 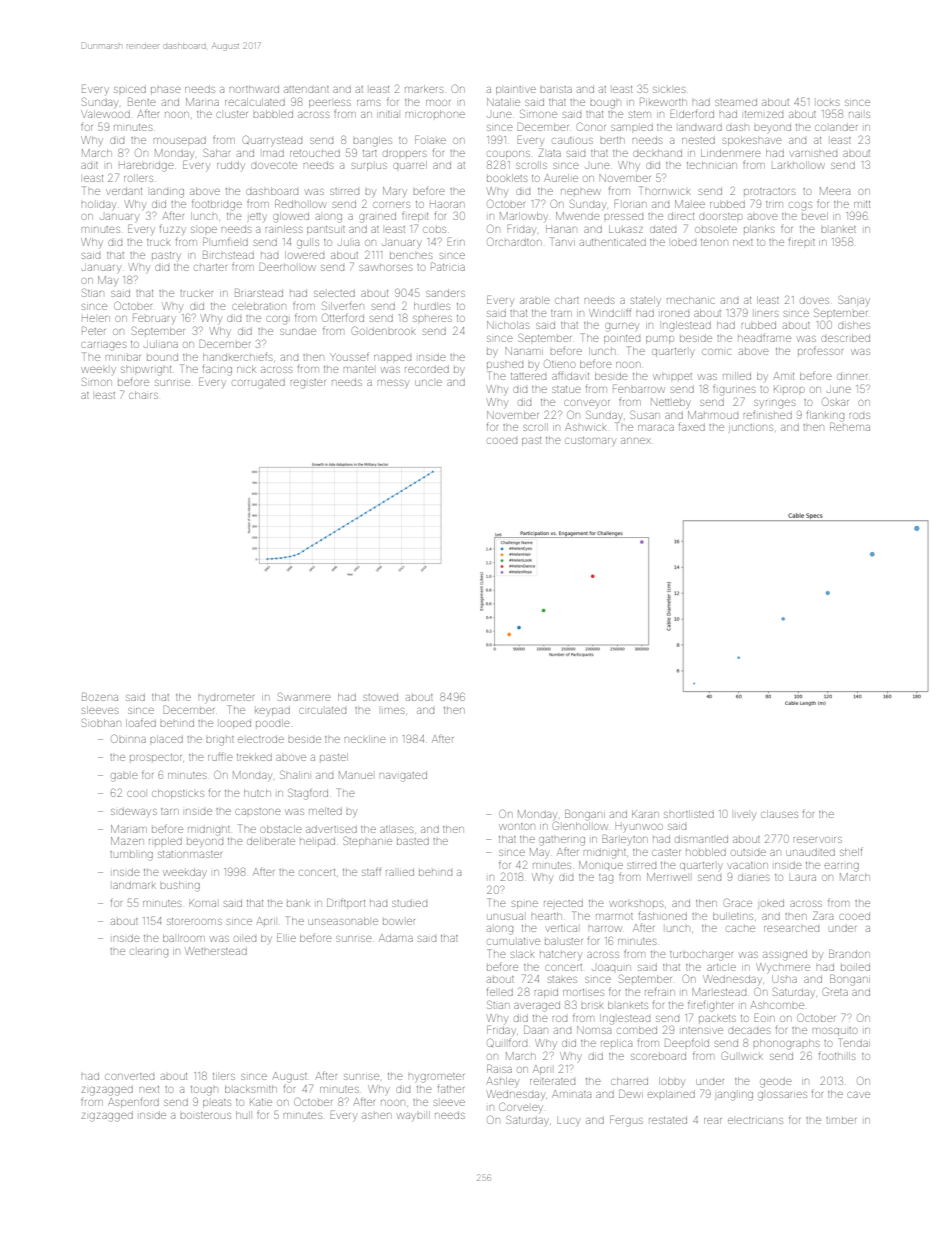 What do you see at coordinates (516, 90) in the screenshot?
I see `plaintive` at bounding box center [516, 90].
